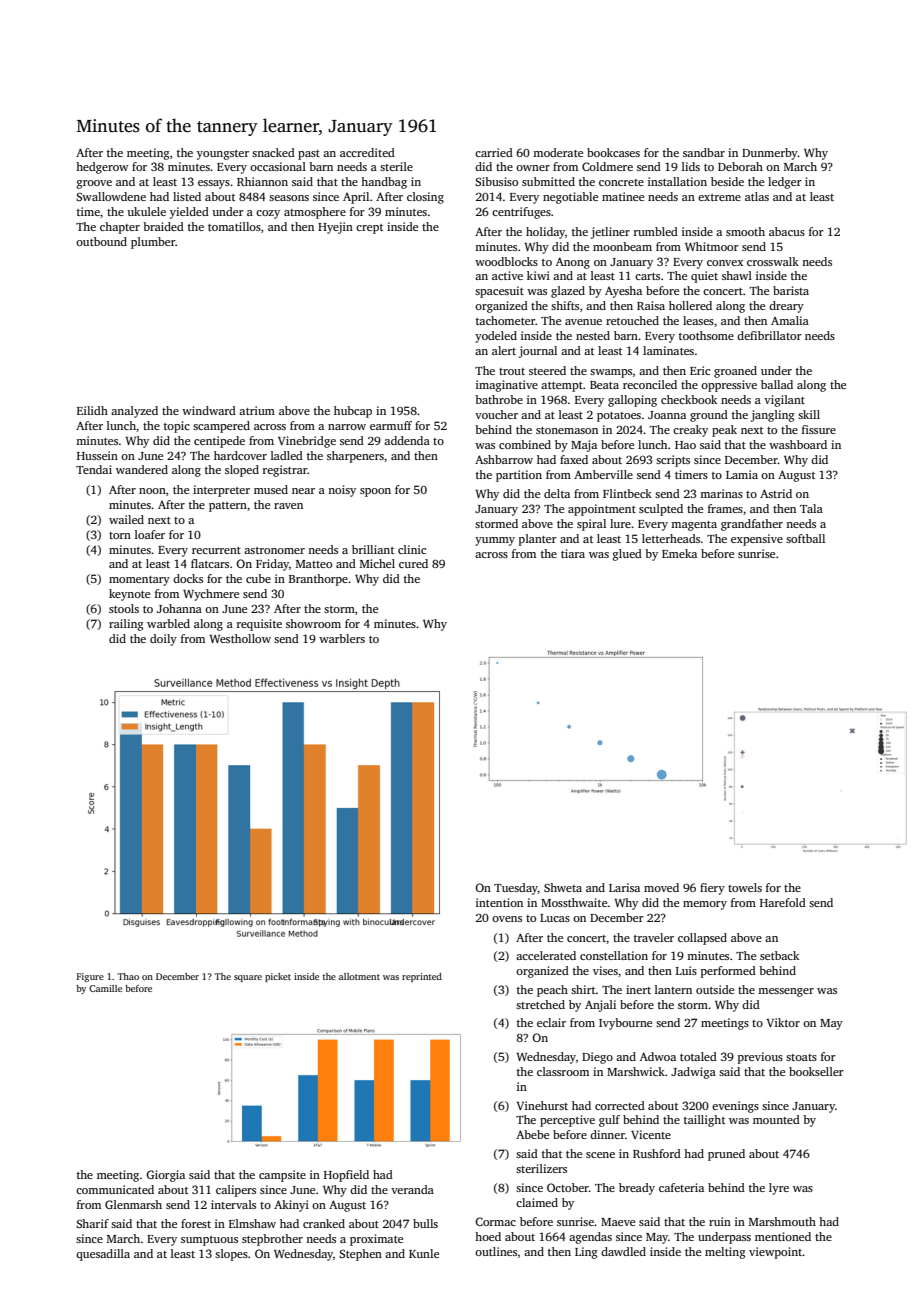 The height and width of the document is (1308, 924). What do you see at coordinates (163, 640) in the document?
I see `doily` at bounding box center [163, 640].
